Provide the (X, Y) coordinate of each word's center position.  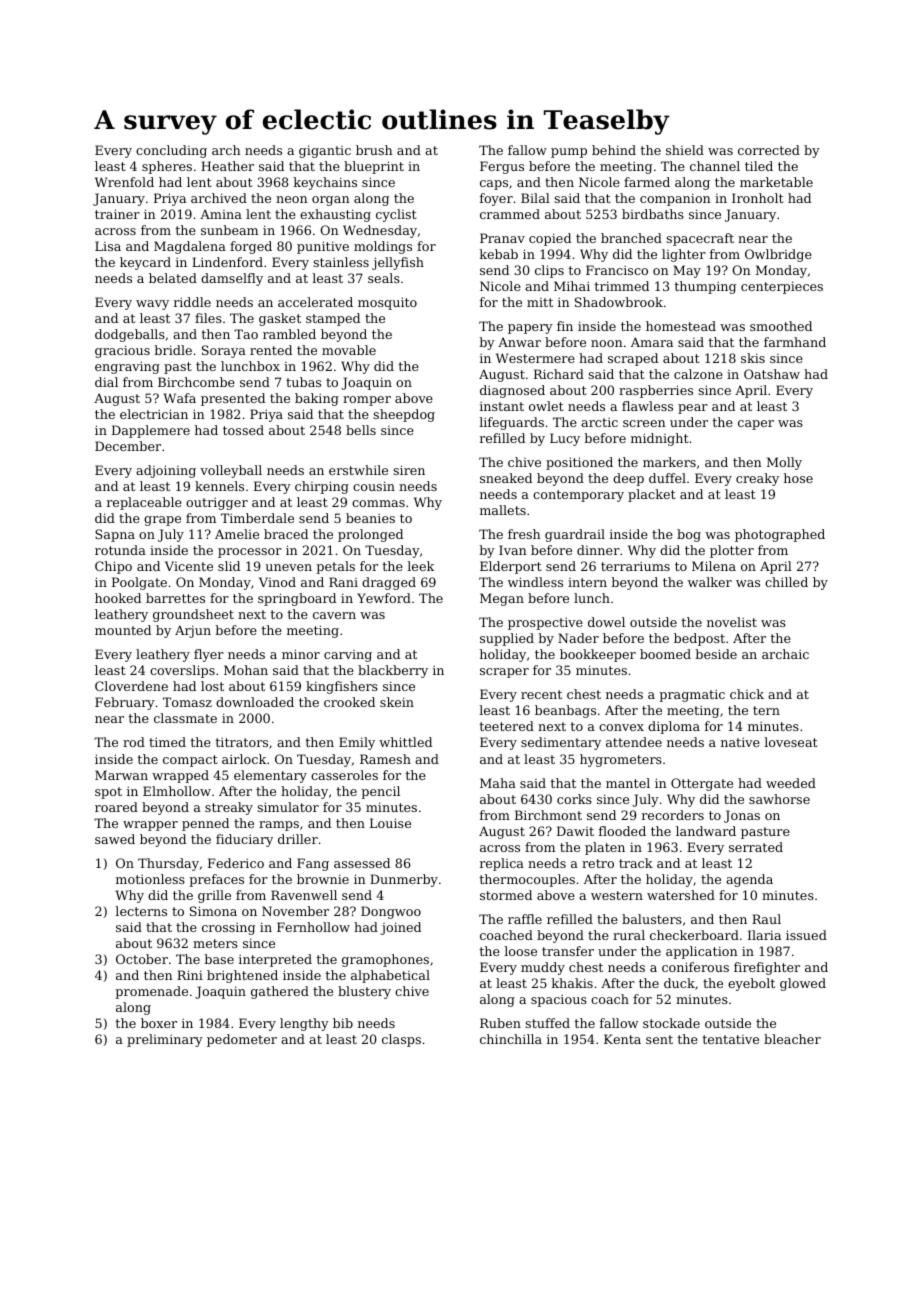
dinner (598, 550)
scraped (633, 359)
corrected (769, 150)
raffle (525, 919)
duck (679, 983)
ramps (279, 826)
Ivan (513, 550)
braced (286, 534)
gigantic (325, 151)
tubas (303, 382)
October (142, 959)
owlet (546, 406)
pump (569, 153)
